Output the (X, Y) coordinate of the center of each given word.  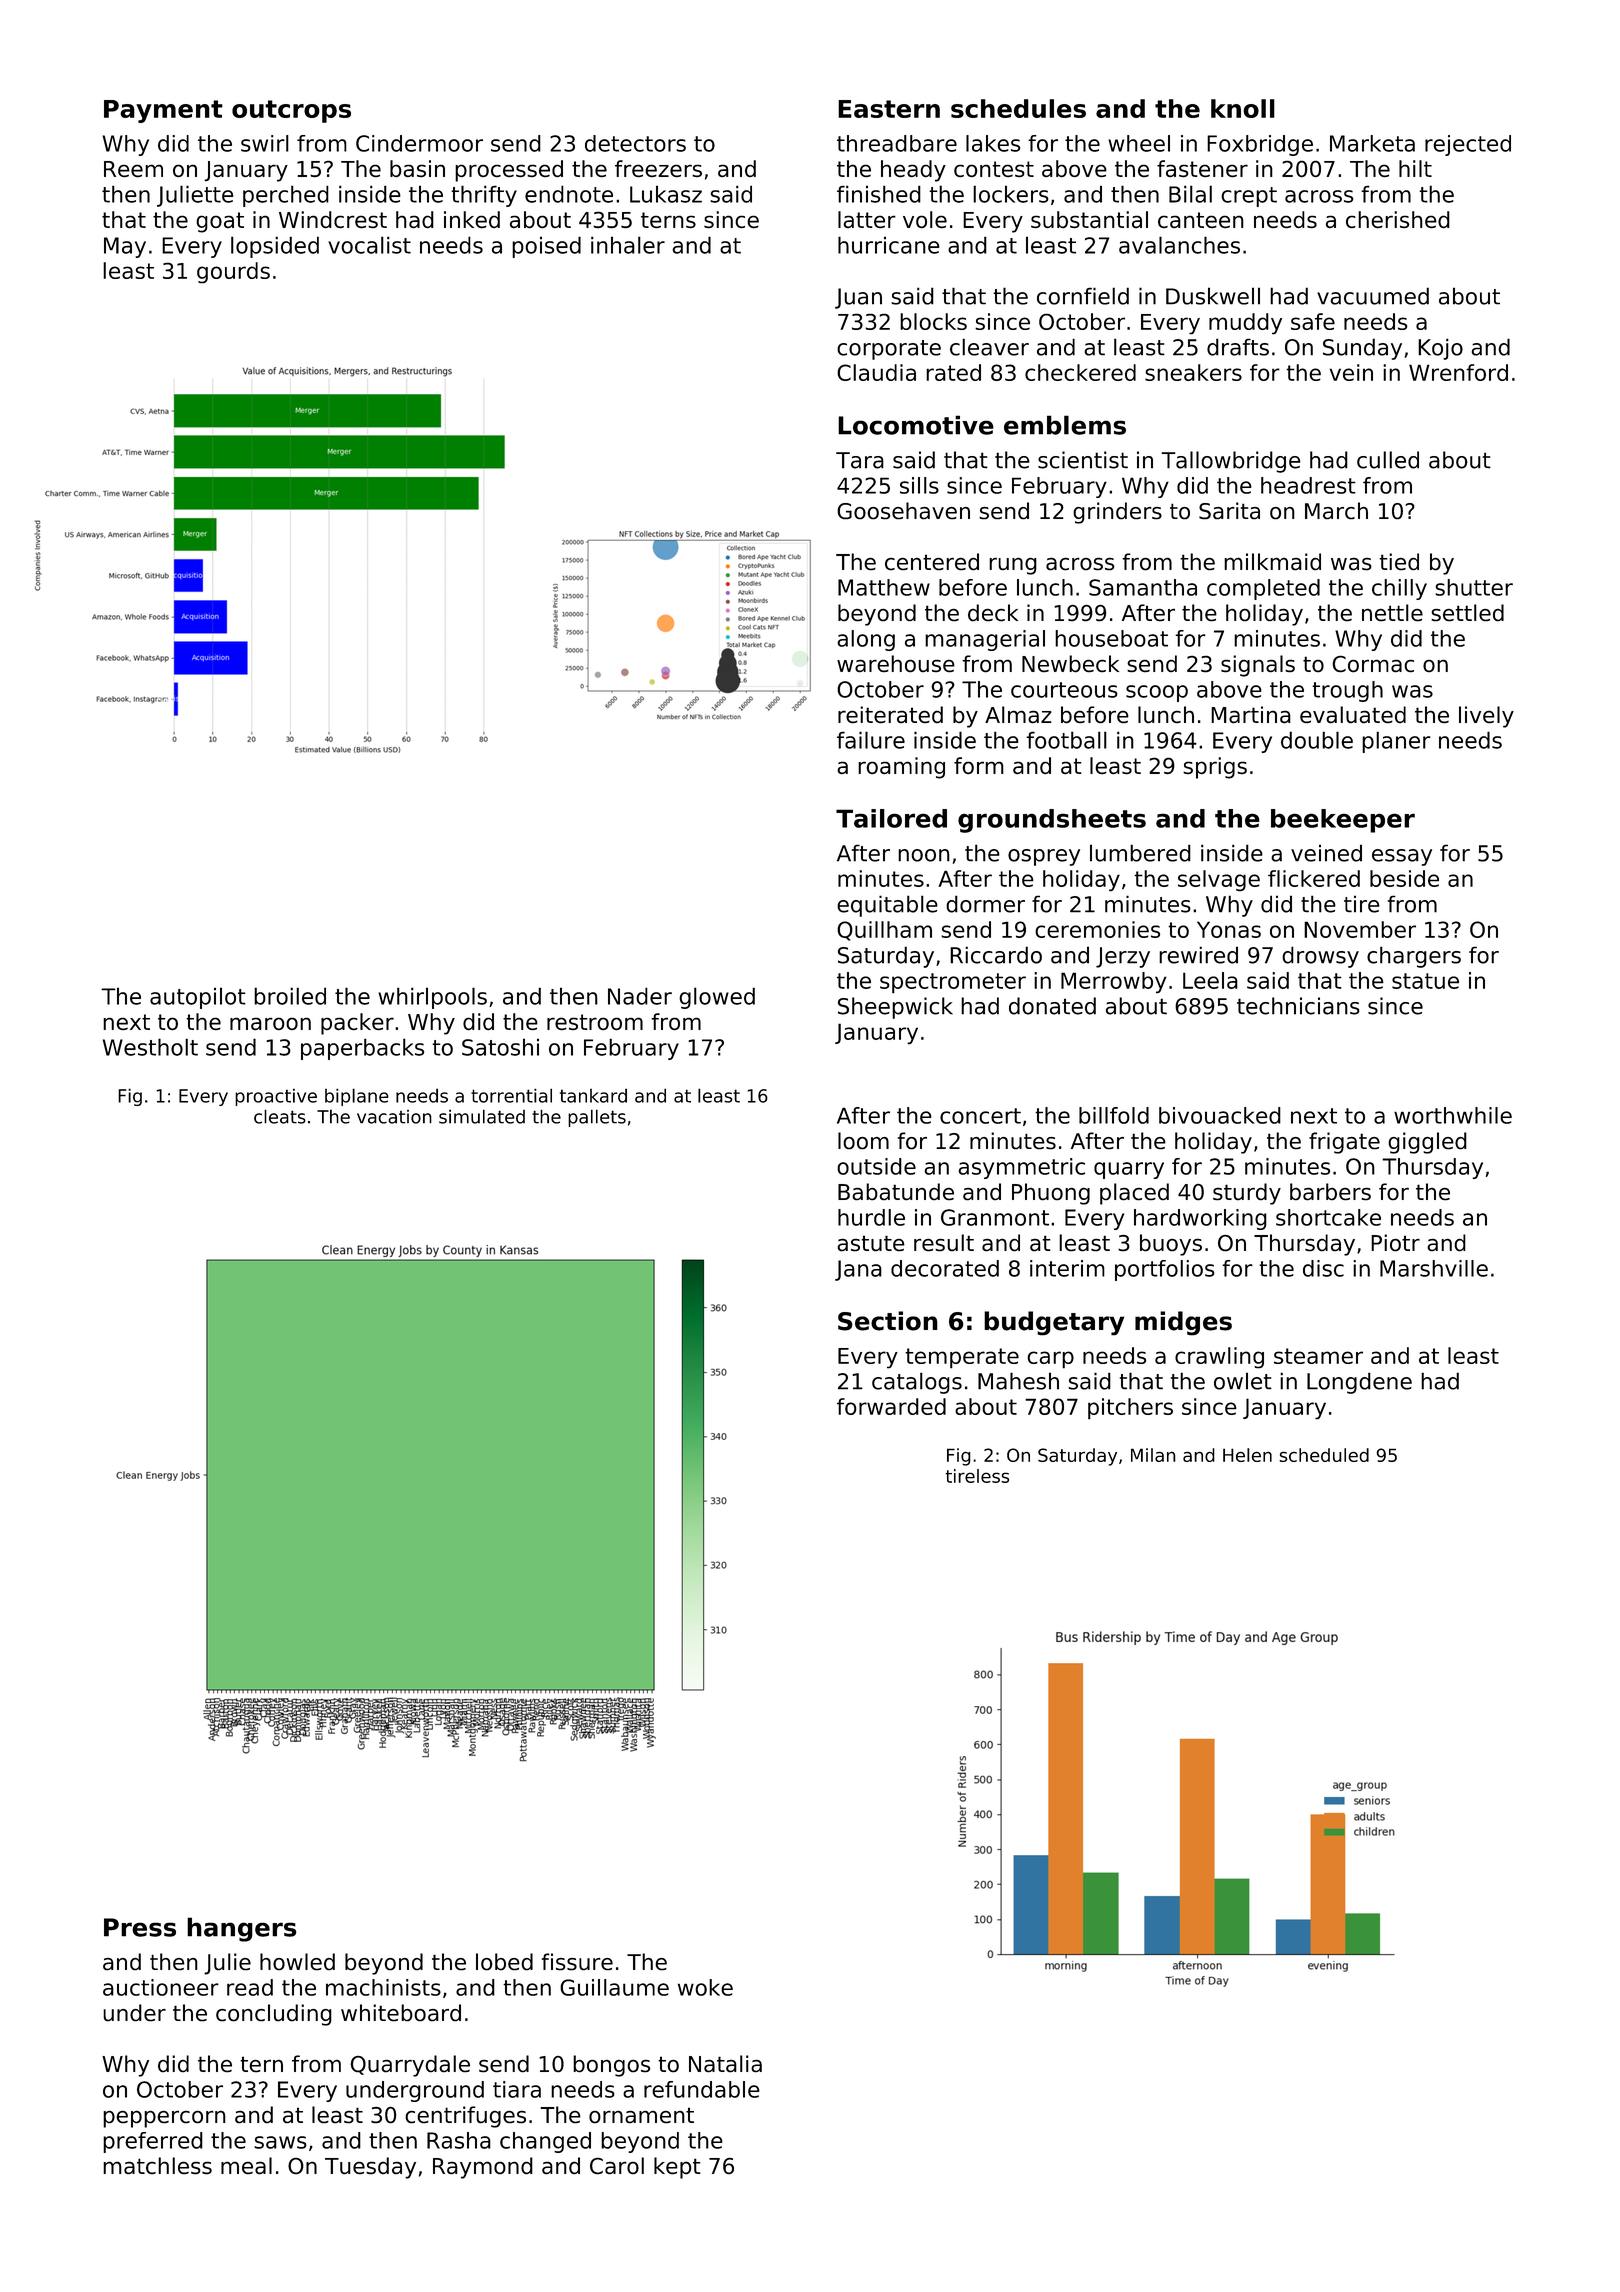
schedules (1018, 108)
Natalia (725, 2063)
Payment (163, 111)
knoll (1243, 108)
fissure (577, 1961)
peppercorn (164, 2119)
